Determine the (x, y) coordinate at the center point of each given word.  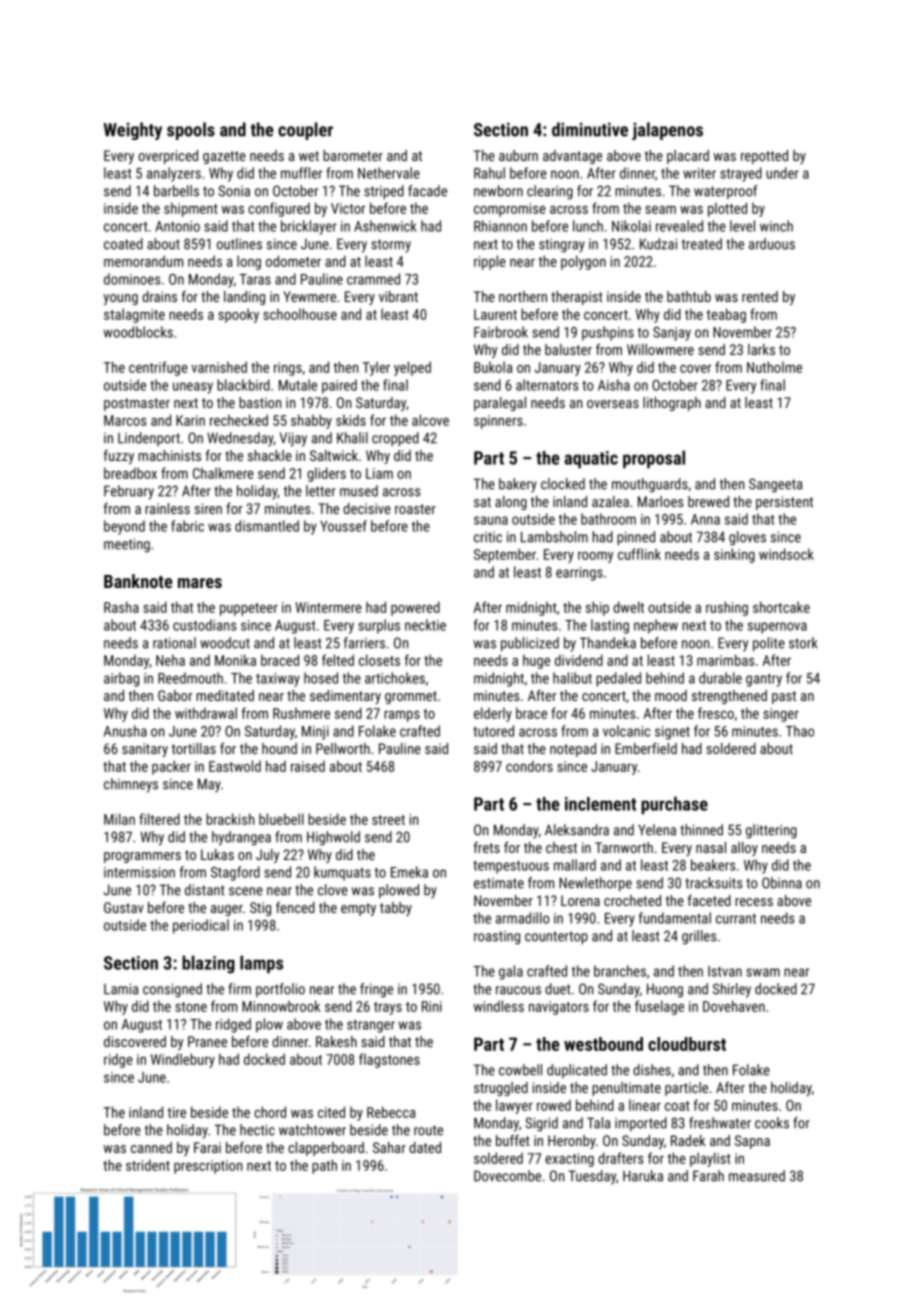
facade (427, 191)
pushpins (608, 333)
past (784, 697)
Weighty (133, 131)
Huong (665, 990)
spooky (238, 315)
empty (358, 909)
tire (176, 1112)
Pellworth (343, 748)
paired (339, 386)
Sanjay (672, 334)
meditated (225, 695)
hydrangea (241, 838)
